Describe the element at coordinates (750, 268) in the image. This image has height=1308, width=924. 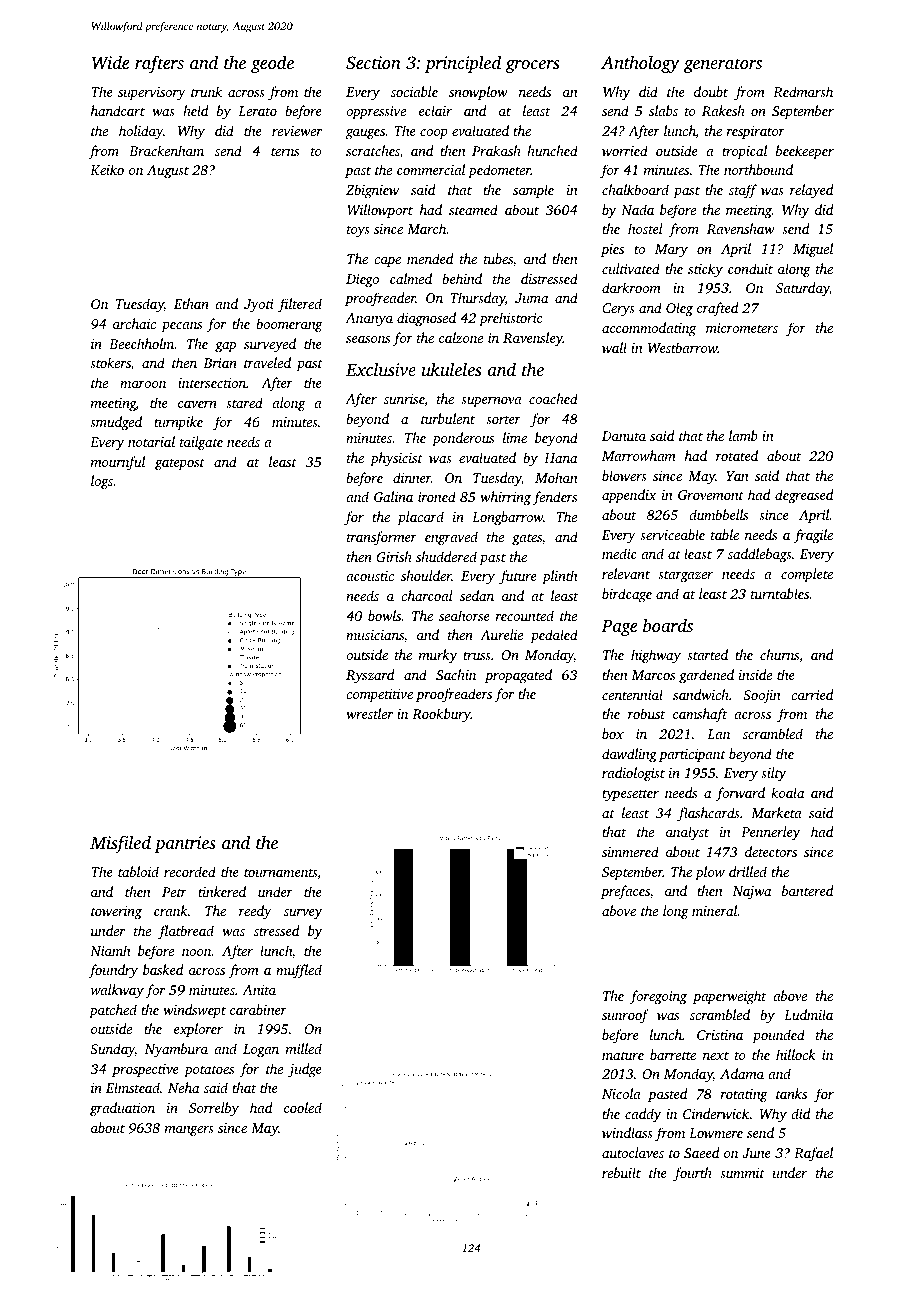
I see `conduit` at that location.
